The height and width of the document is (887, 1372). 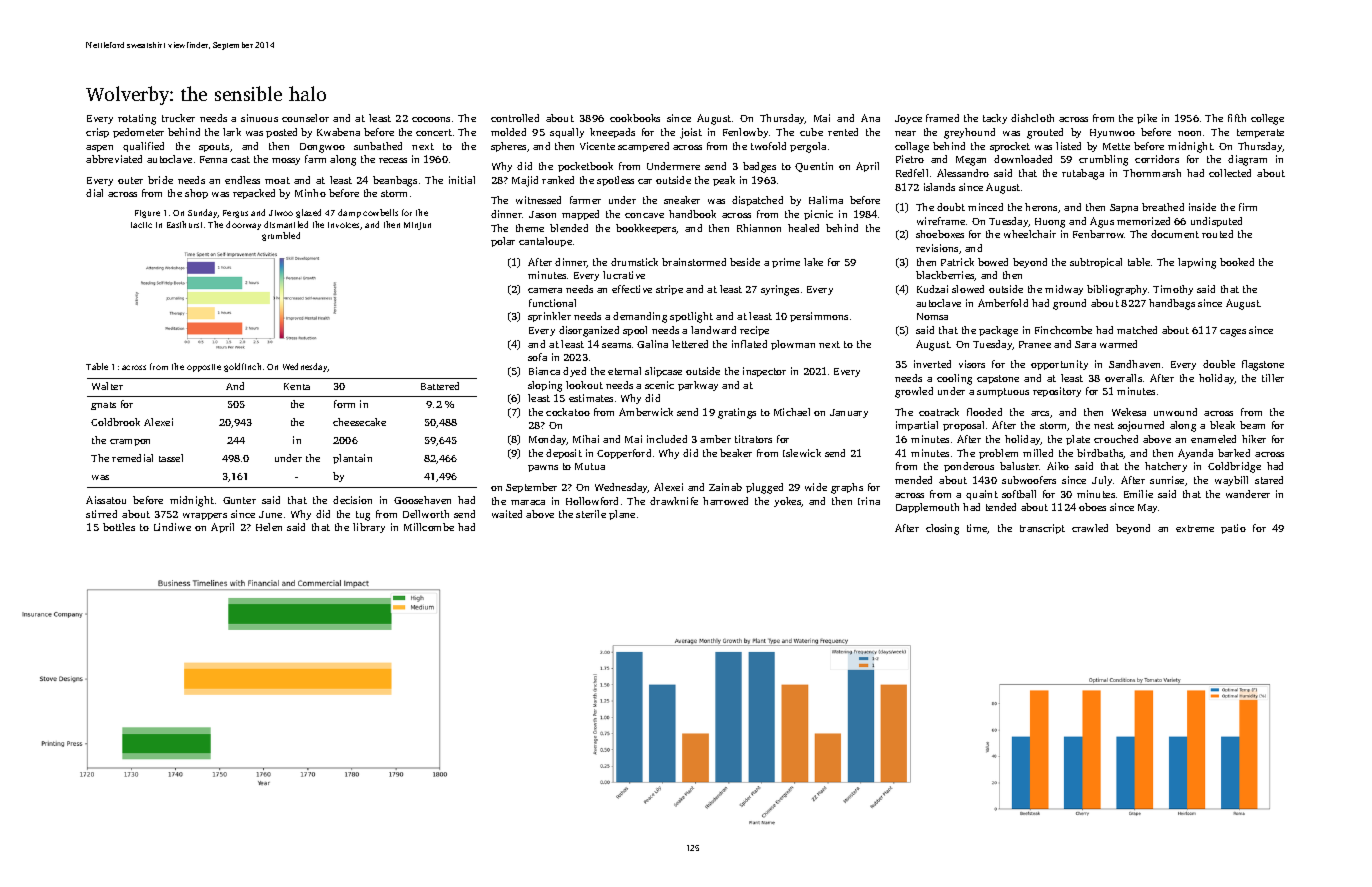 I want to click on camera, so click(x=545, y=290).
